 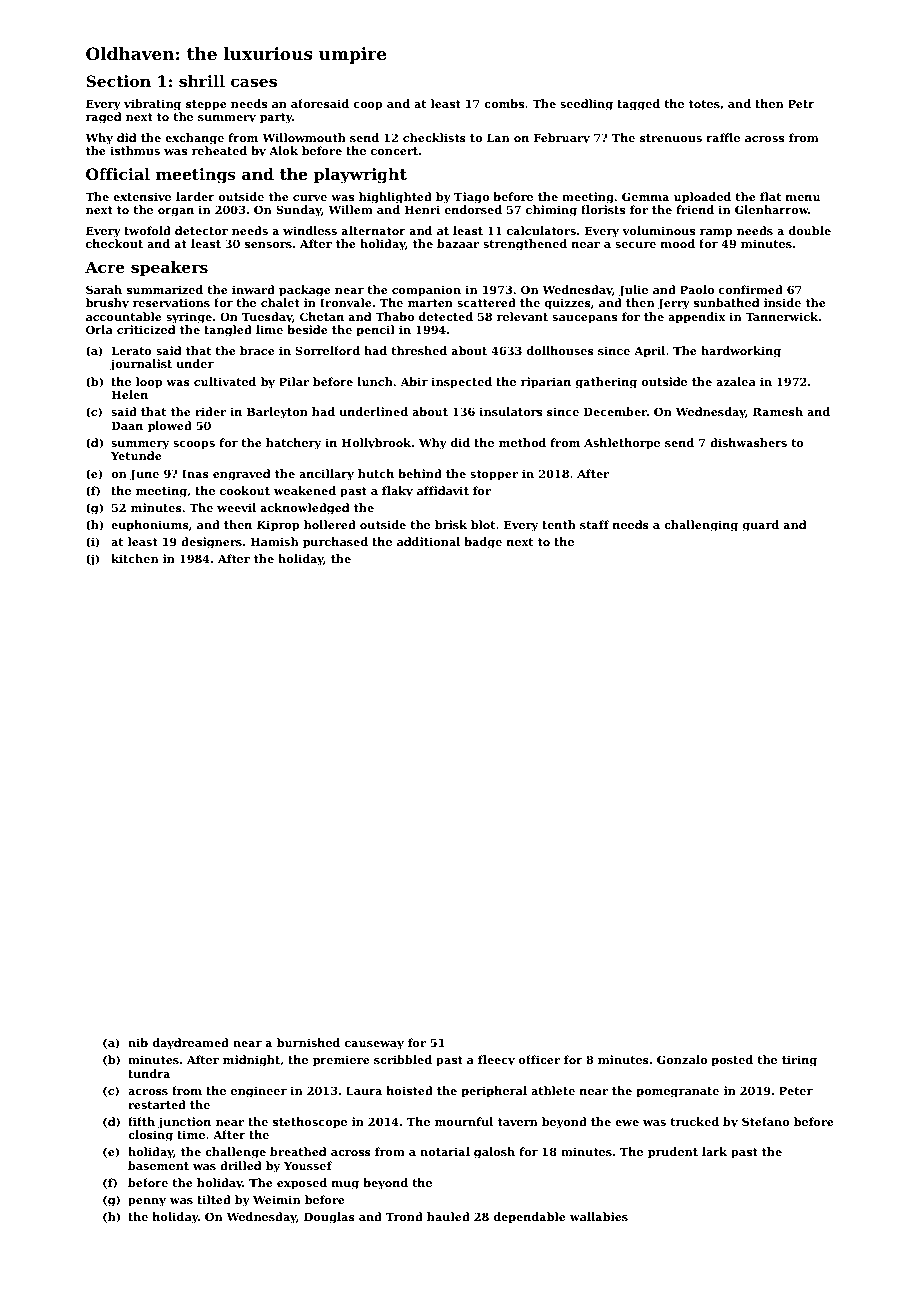 What do you see at coordinates (599, 1216) in the screenshot?
I see `wallabies` at bounding box center [599, 1216].
